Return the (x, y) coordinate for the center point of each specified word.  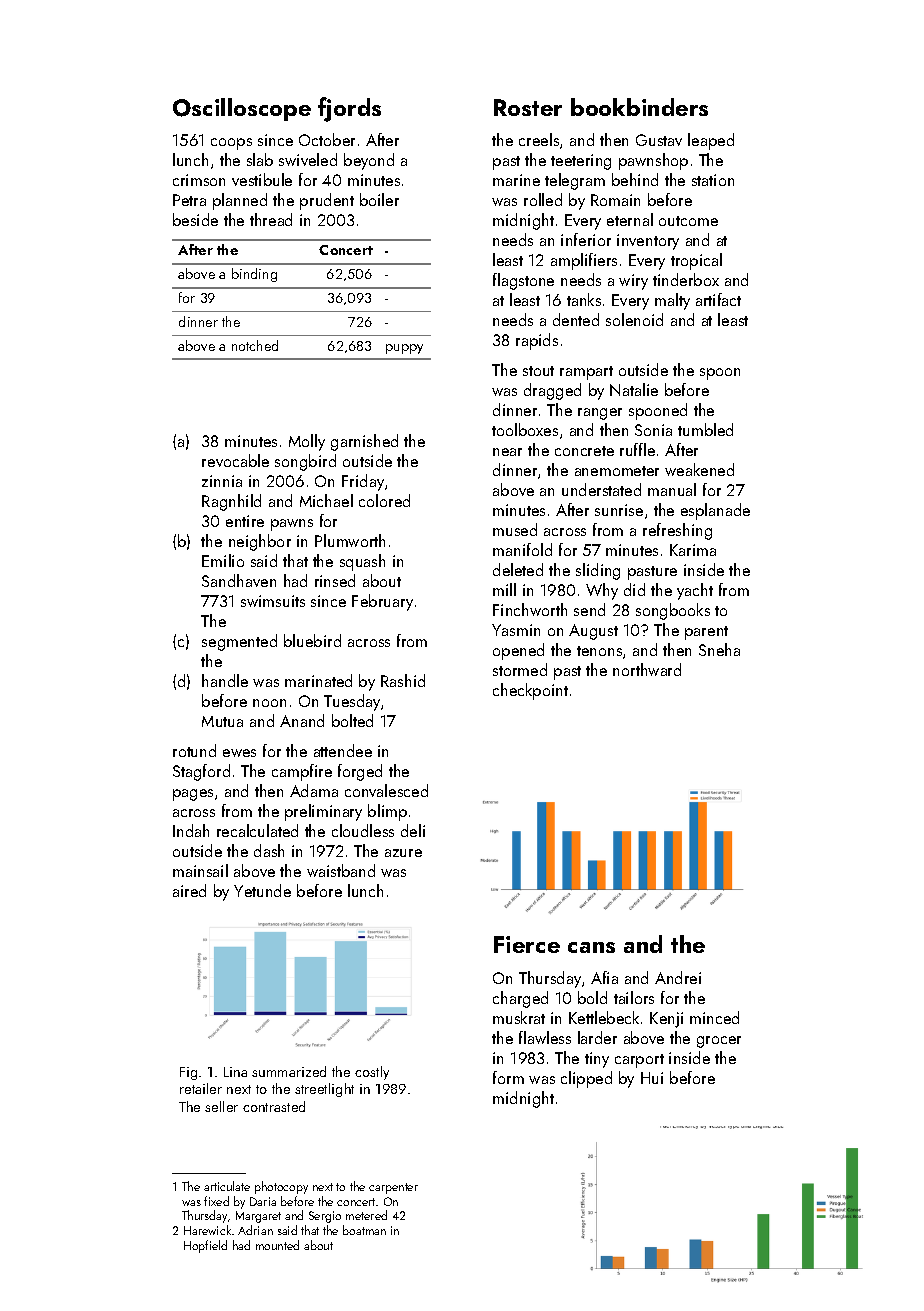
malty (672, 301)
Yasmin (516, 630)
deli (413, 830)
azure (403, 853)
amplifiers (584, 261)
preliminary (323, 812)
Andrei (678, 977)
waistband (341, 870)
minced (714, 1017)
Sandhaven (239, 580)
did (634, 589)
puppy (404, 349)
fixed (216, 1201)
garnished (364, 442)
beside (195, 219)
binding (254, 275)
